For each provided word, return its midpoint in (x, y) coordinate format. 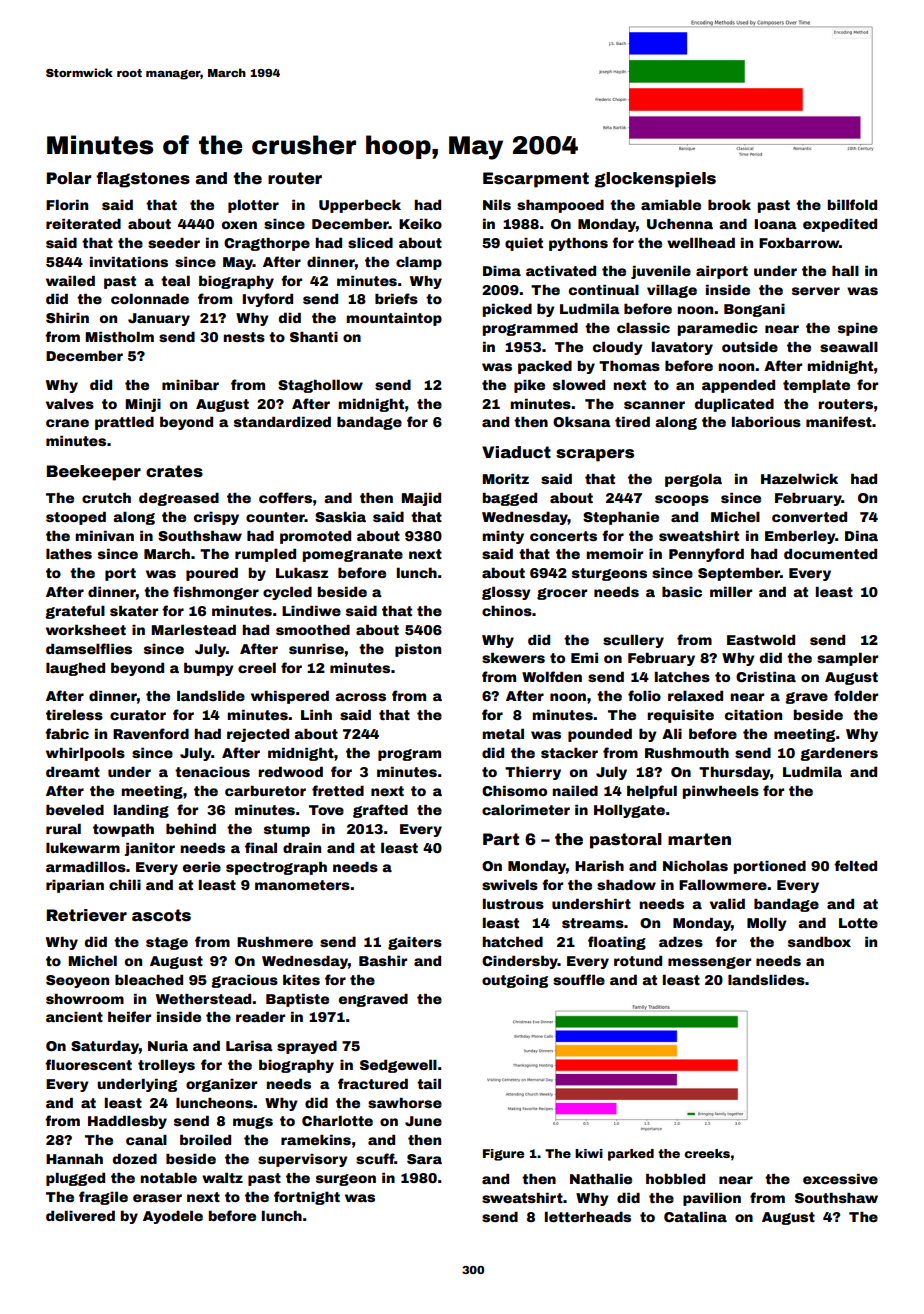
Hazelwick (799, 478)
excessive (840, 1178)
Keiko (420, 223)
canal (146, 1140)
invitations (129, 261)
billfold (852, 204)
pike (529, 386)
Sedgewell (398, 1066)
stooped (76, 518)
